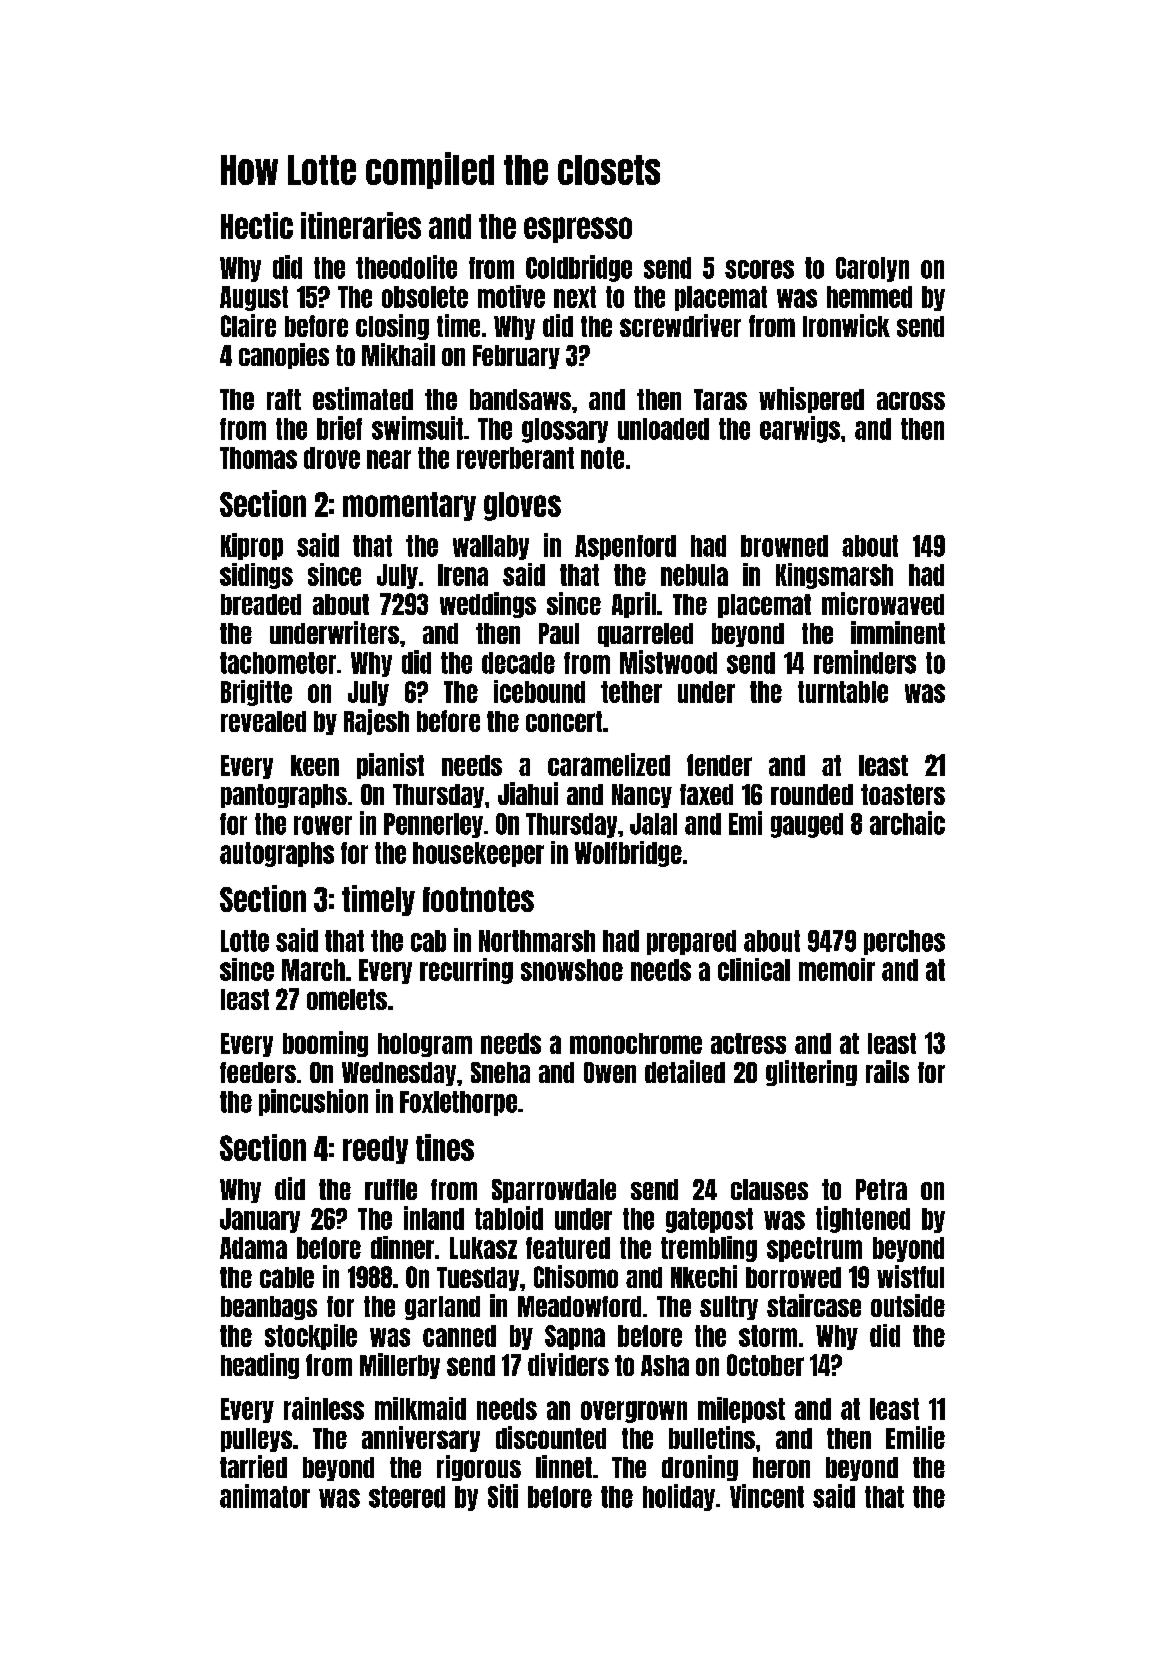 The width and height of the page is (1165, 1654). I want to click on tarried, so click(253, 1466).
